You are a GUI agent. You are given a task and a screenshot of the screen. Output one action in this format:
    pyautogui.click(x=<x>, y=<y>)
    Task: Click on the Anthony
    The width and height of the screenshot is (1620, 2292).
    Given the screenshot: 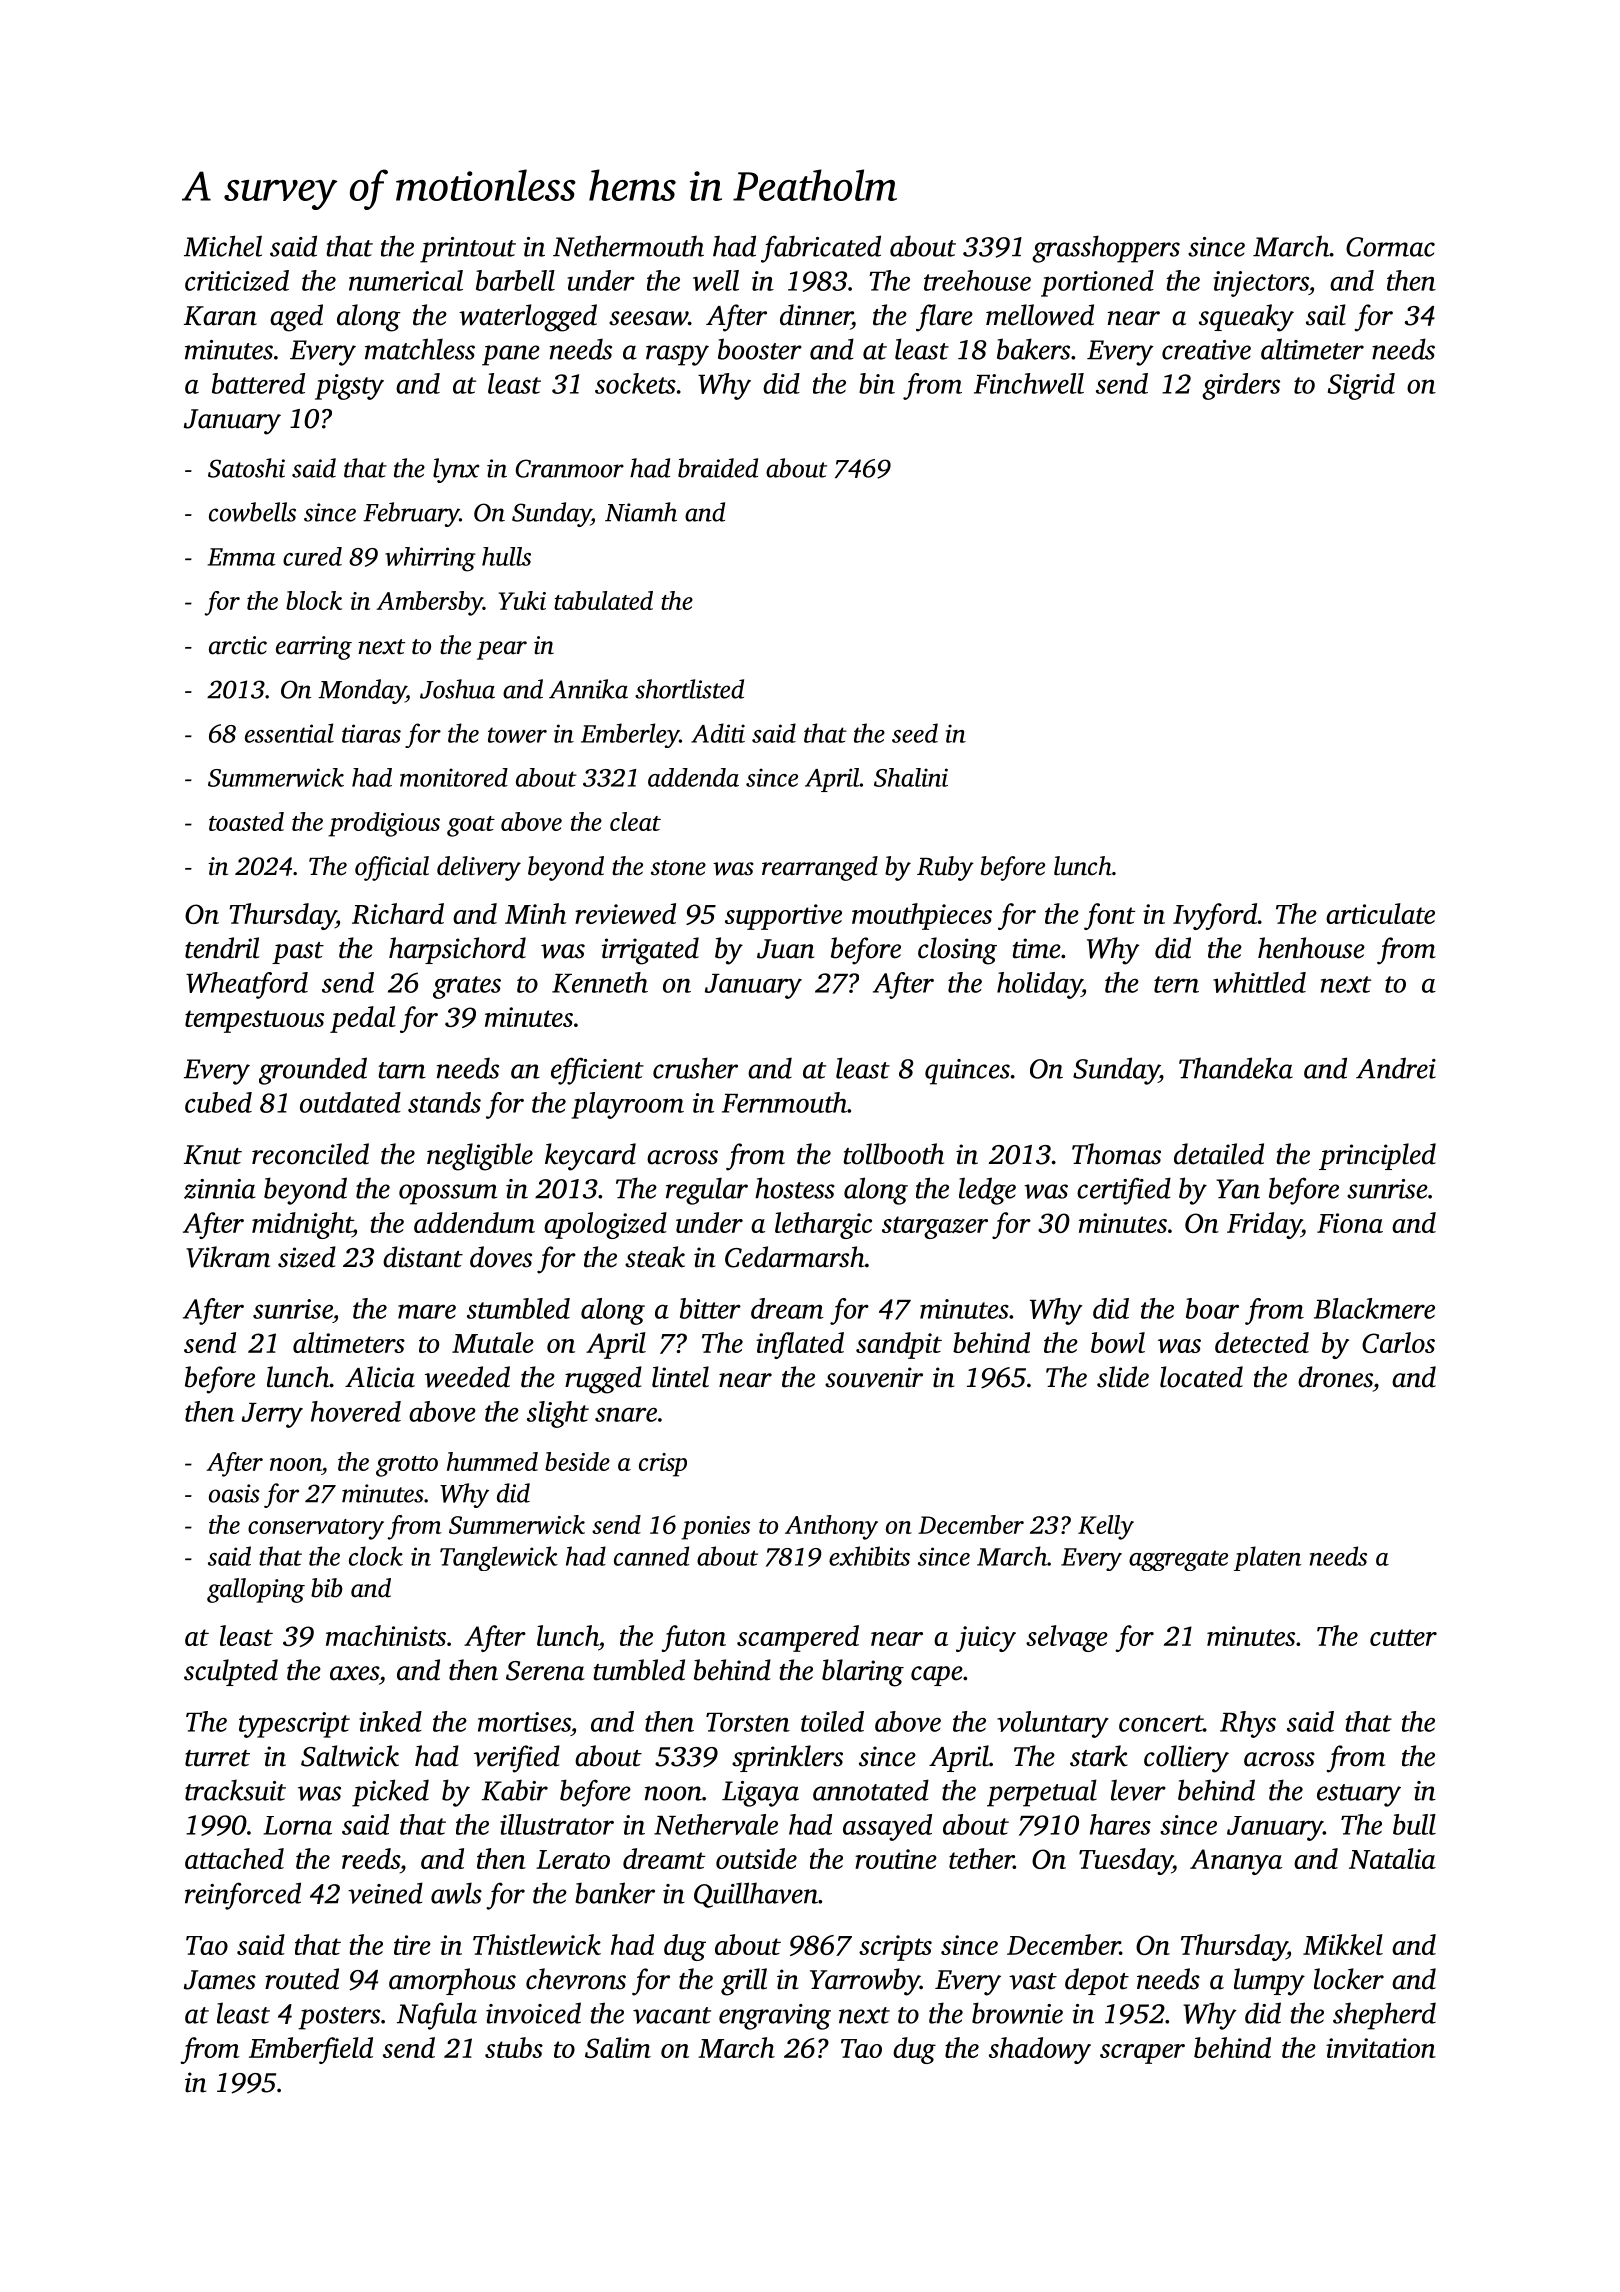 What is the action you would take?
    pyautogui.click(x=831, y=1527)
